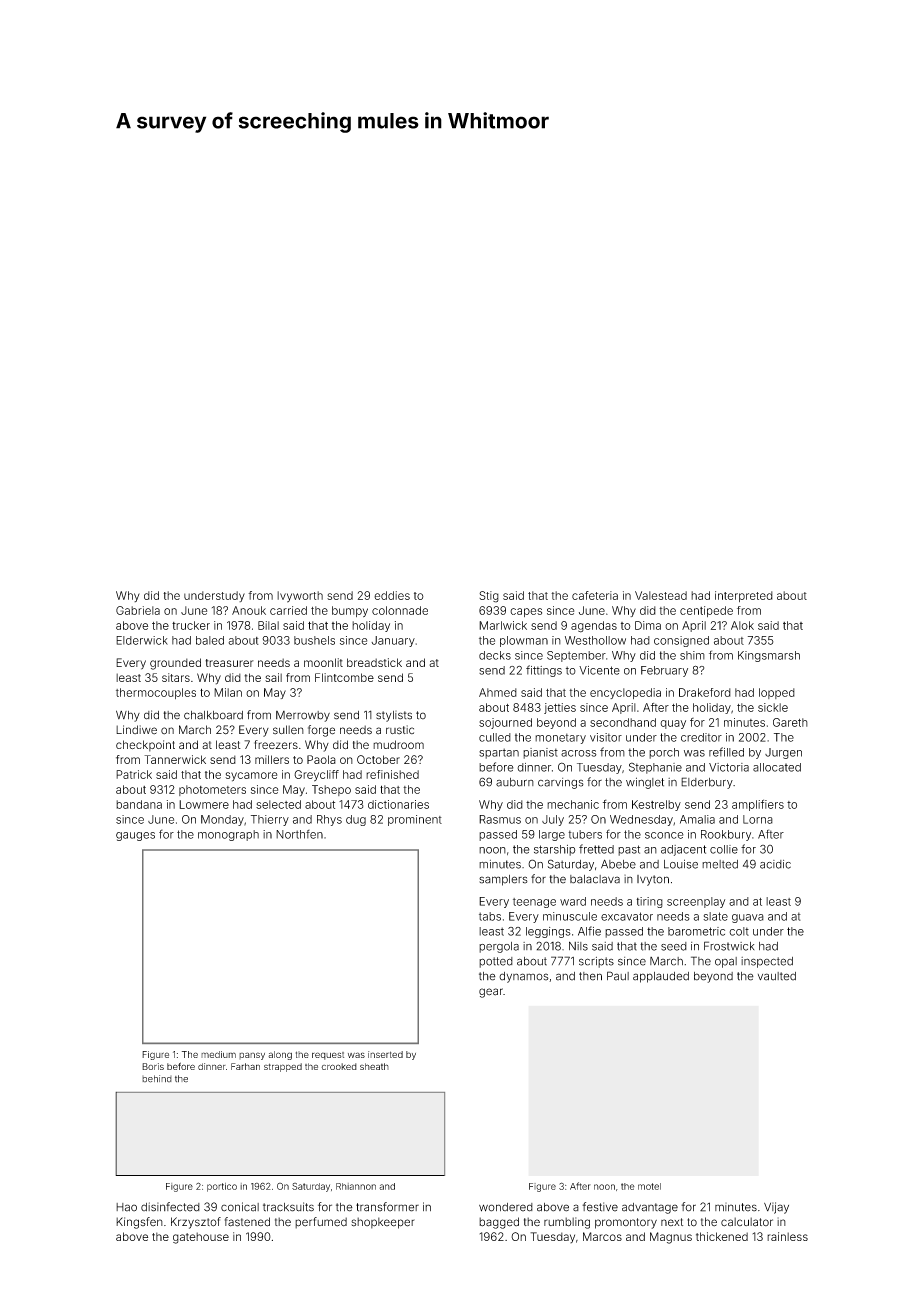 Image resolution: width=924 pixels, height=1308 pixels. I want to click on Stig, so click(489, 597).
